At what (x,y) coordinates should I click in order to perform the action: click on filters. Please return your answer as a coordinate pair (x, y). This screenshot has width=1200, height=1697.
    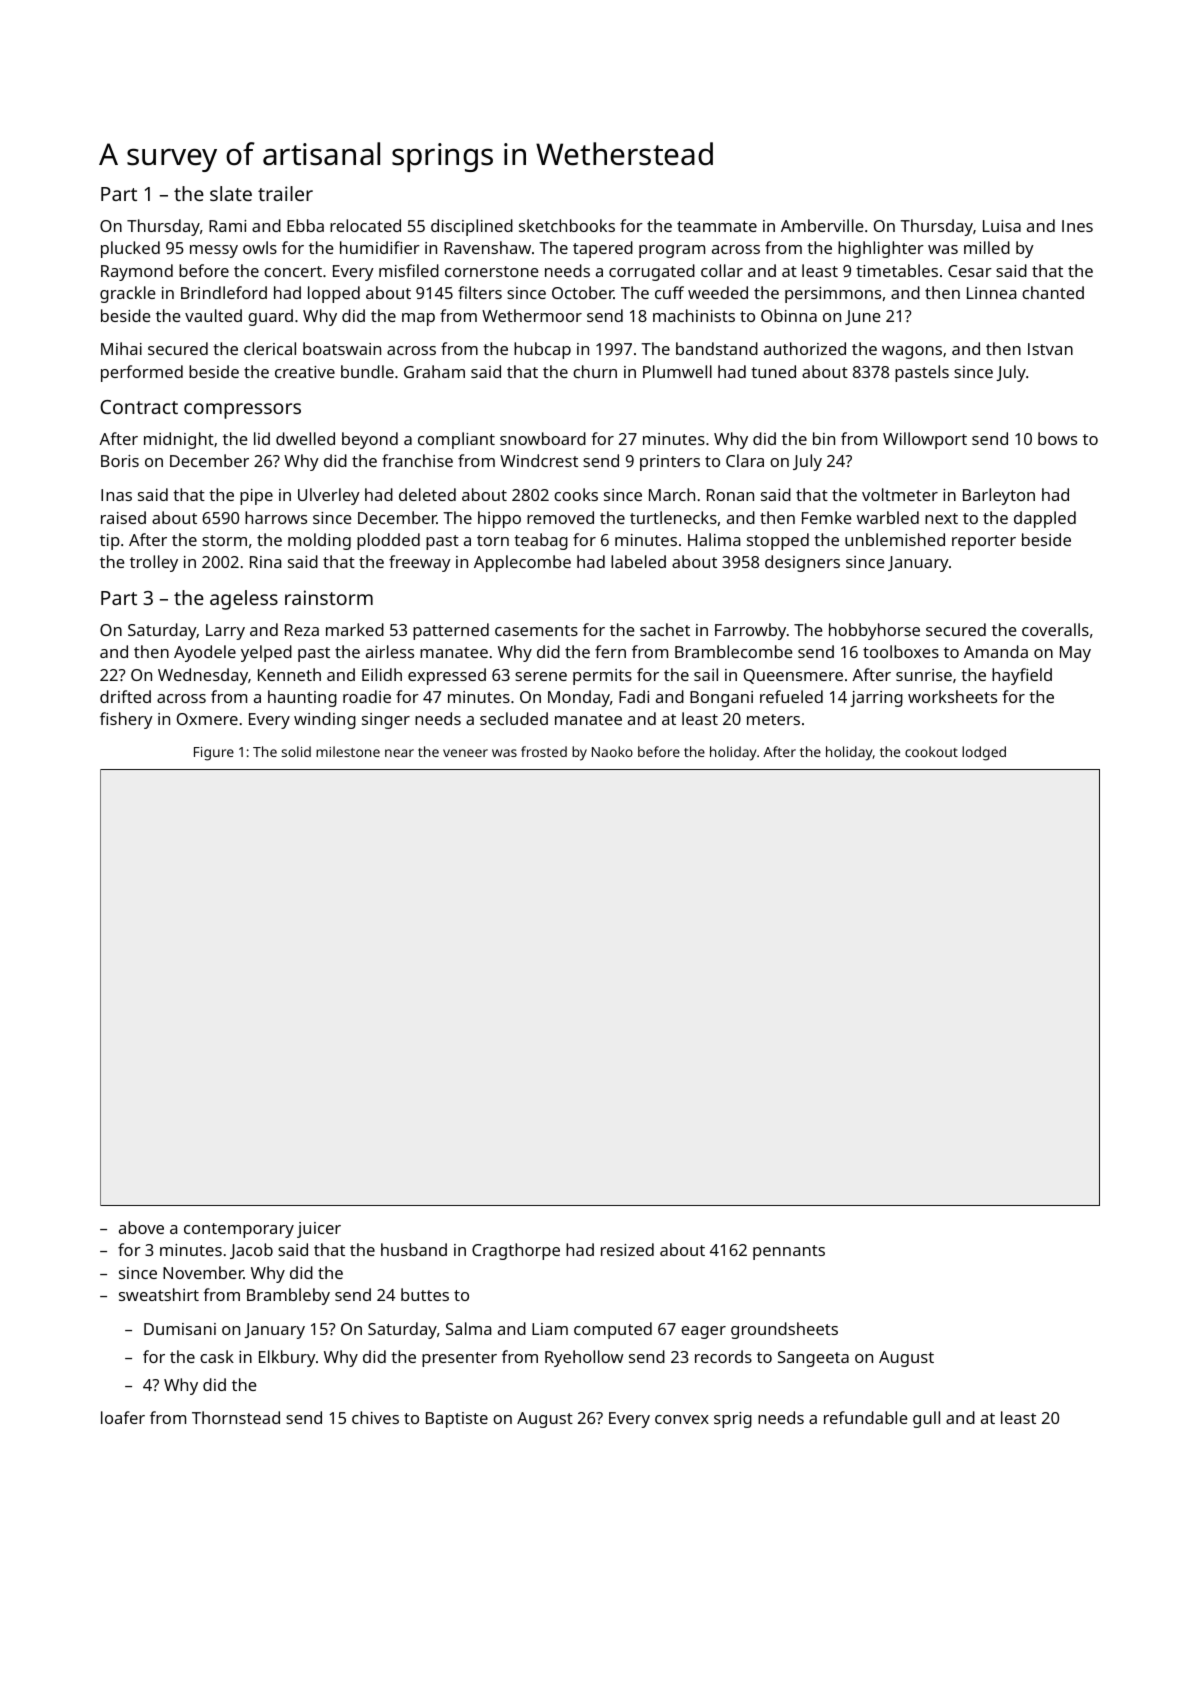
    Looking at the image, I should click on (480, 292).
